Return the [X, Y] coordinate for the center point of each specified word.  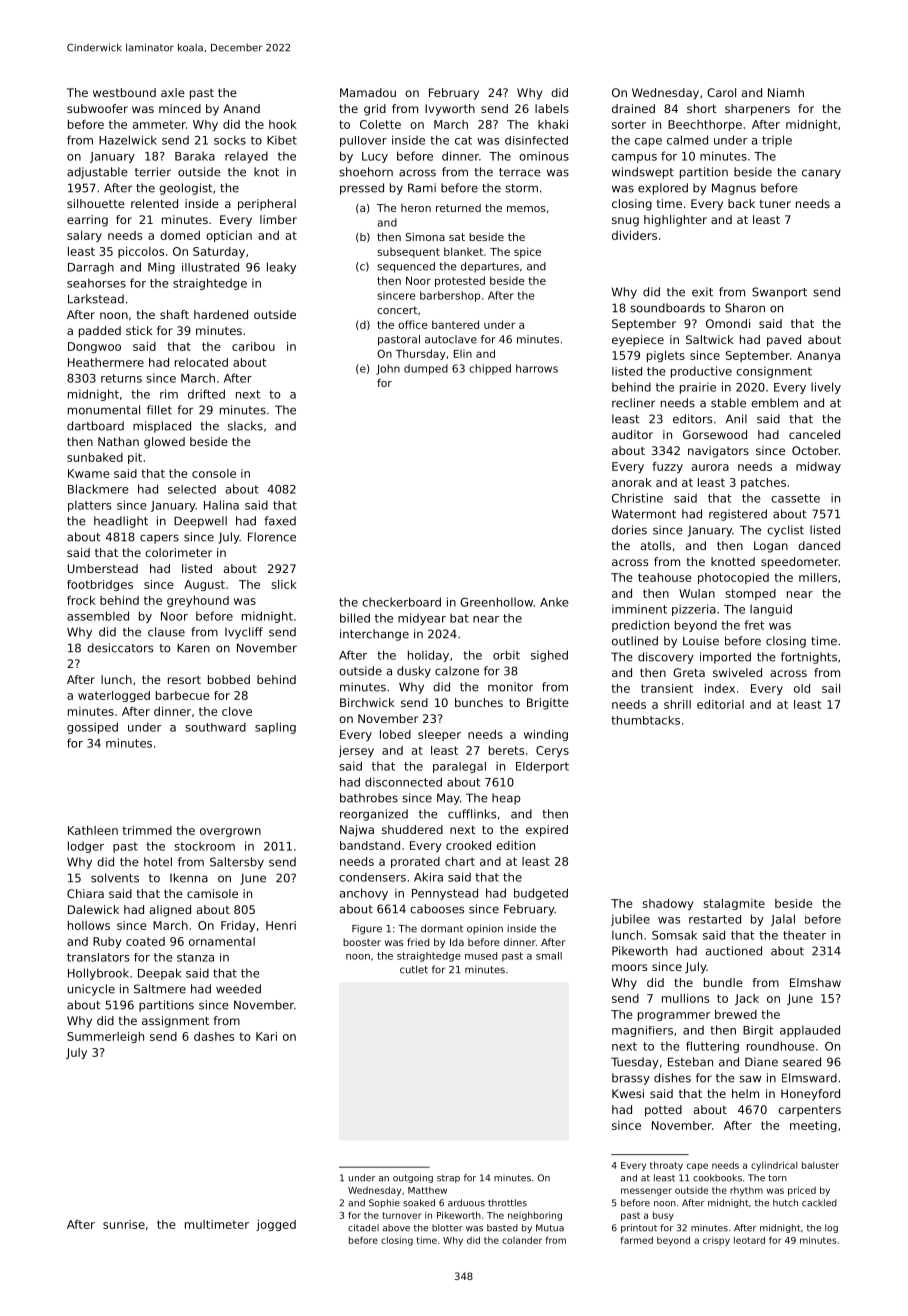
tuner [775, 204]
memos [526, 209]
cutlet [414, 969]
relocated [201, 362]
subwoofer [97, 108]
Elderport [542, 767]
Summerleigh [105, 1037]
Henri [281, 925]
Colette [380, 124]
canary [821, 174]
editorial [720, 704]
